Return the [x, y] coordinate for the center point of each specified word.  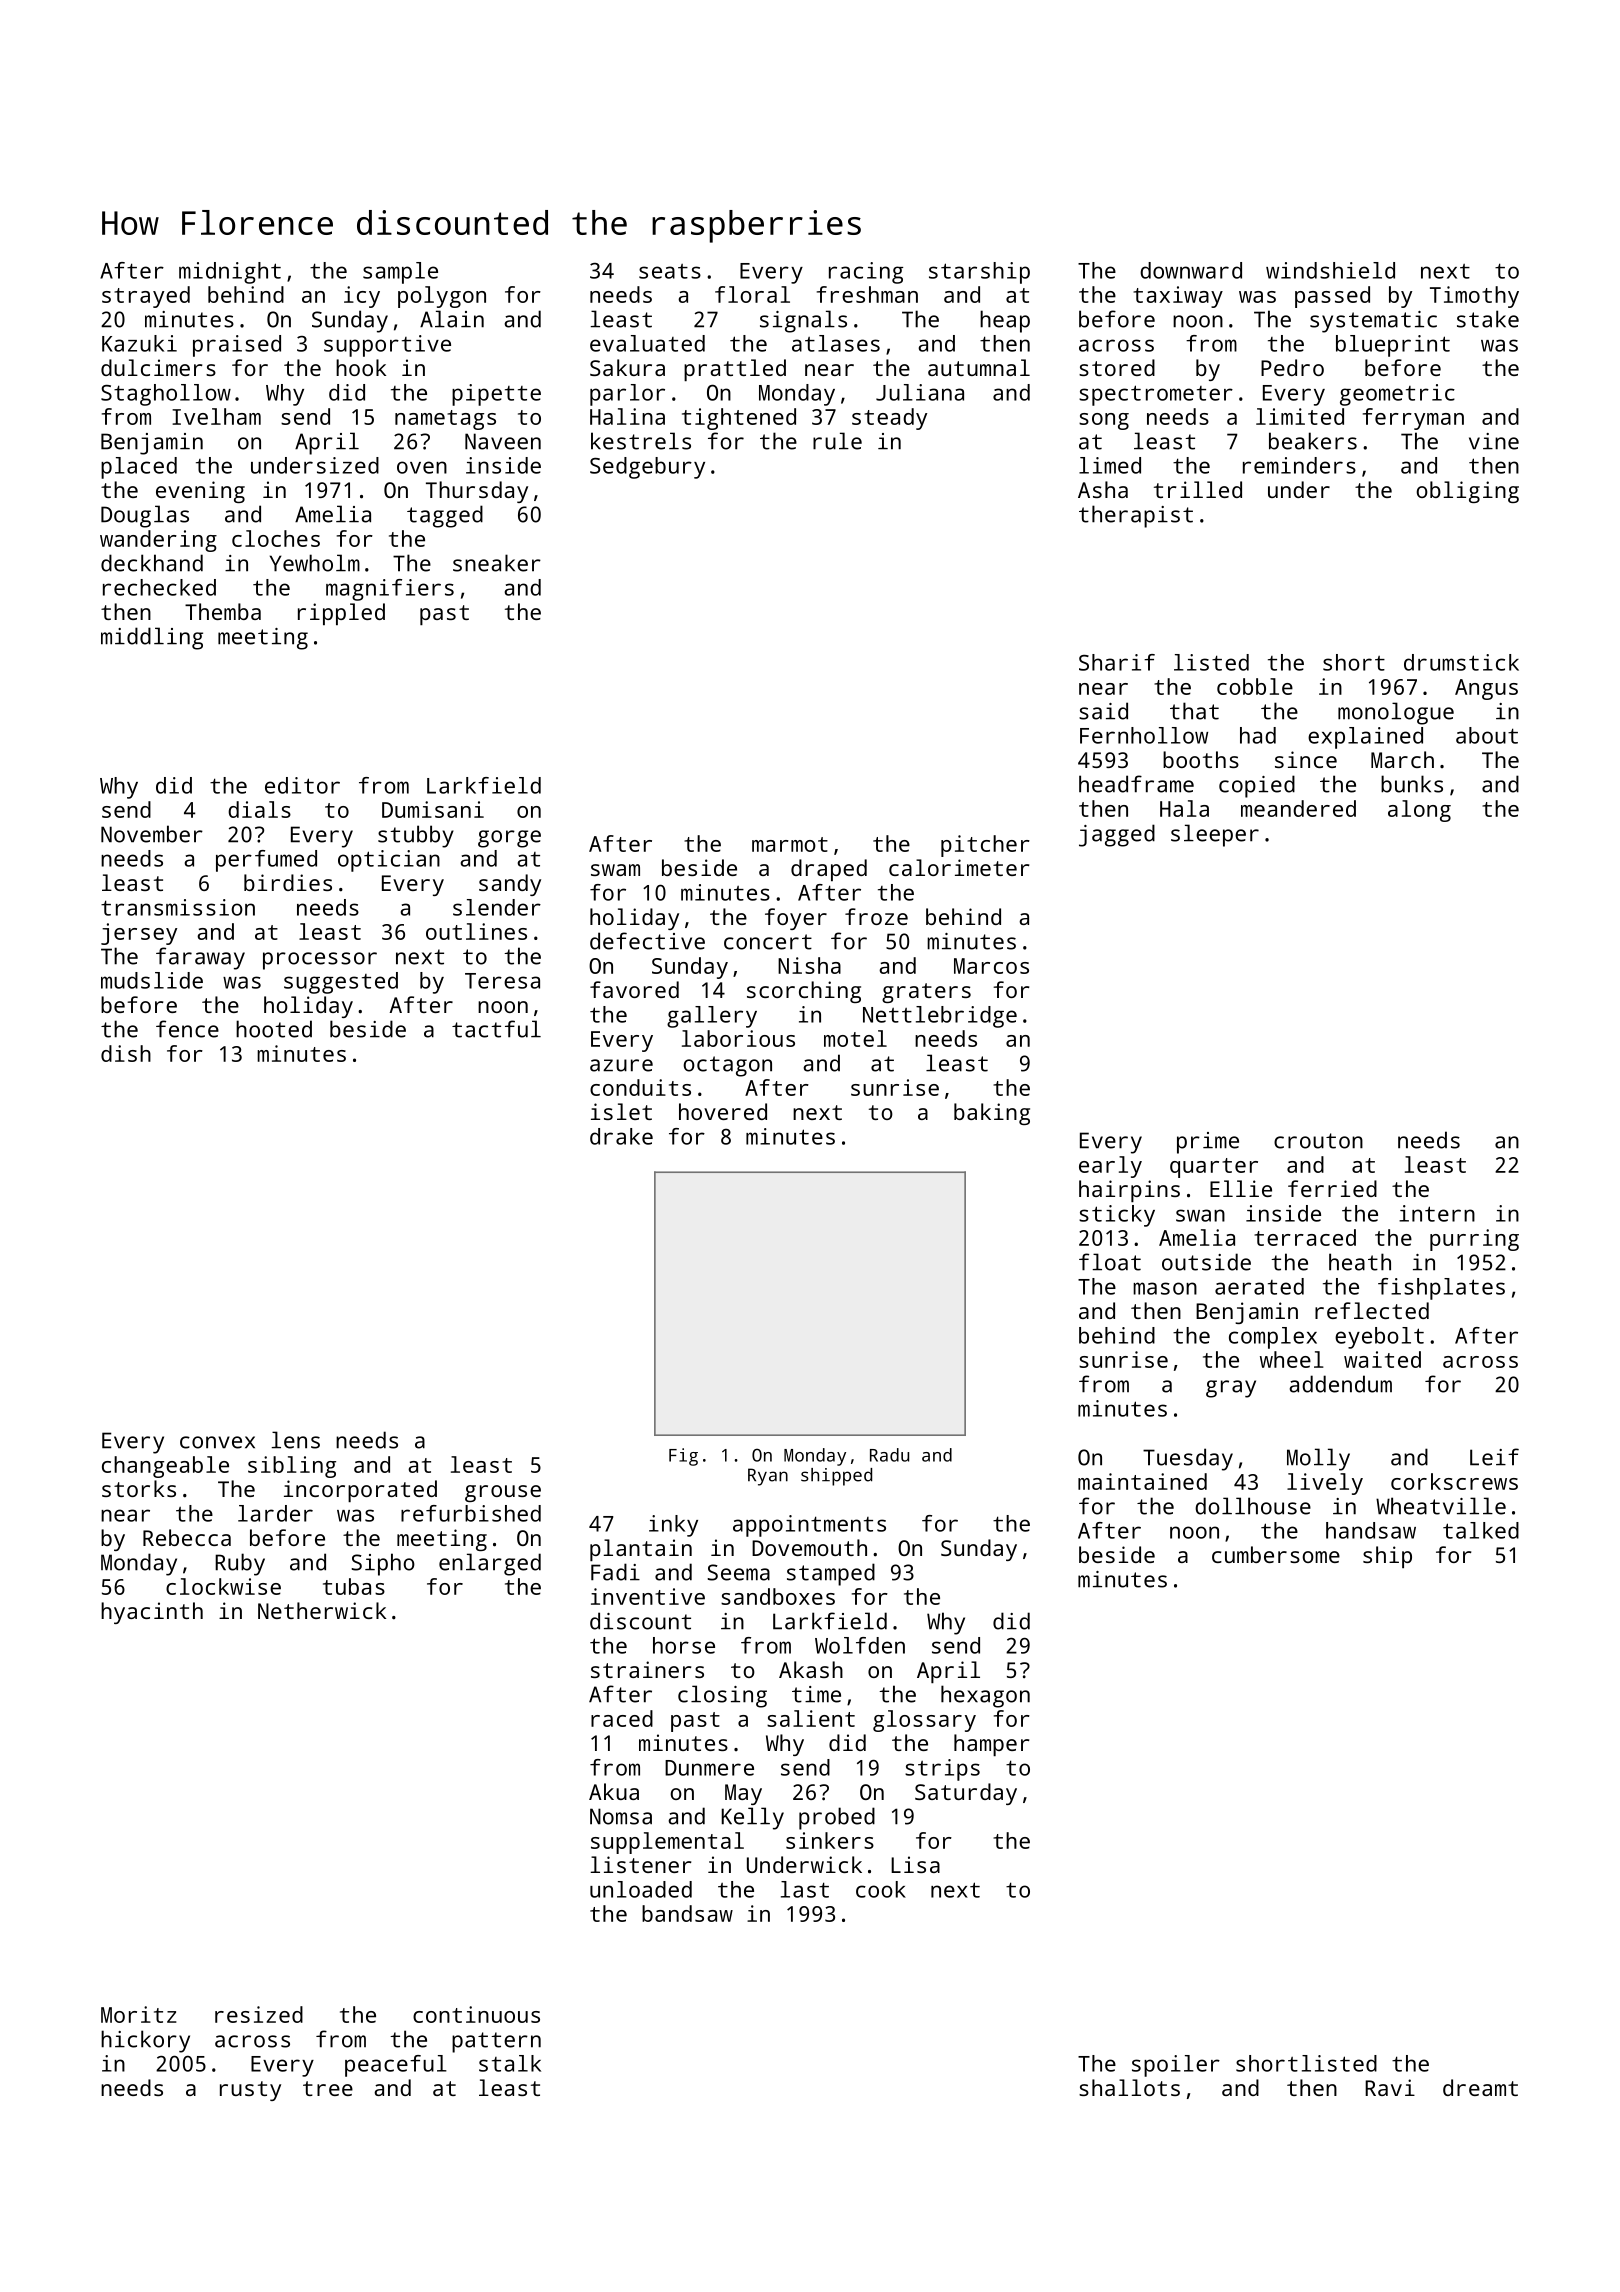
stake [1488, 319]
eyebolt [1379, 1338]
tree [328, 2088]
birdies [288, 882]
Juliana [920, 392]
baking [992, 1114]
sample [400, 273]
